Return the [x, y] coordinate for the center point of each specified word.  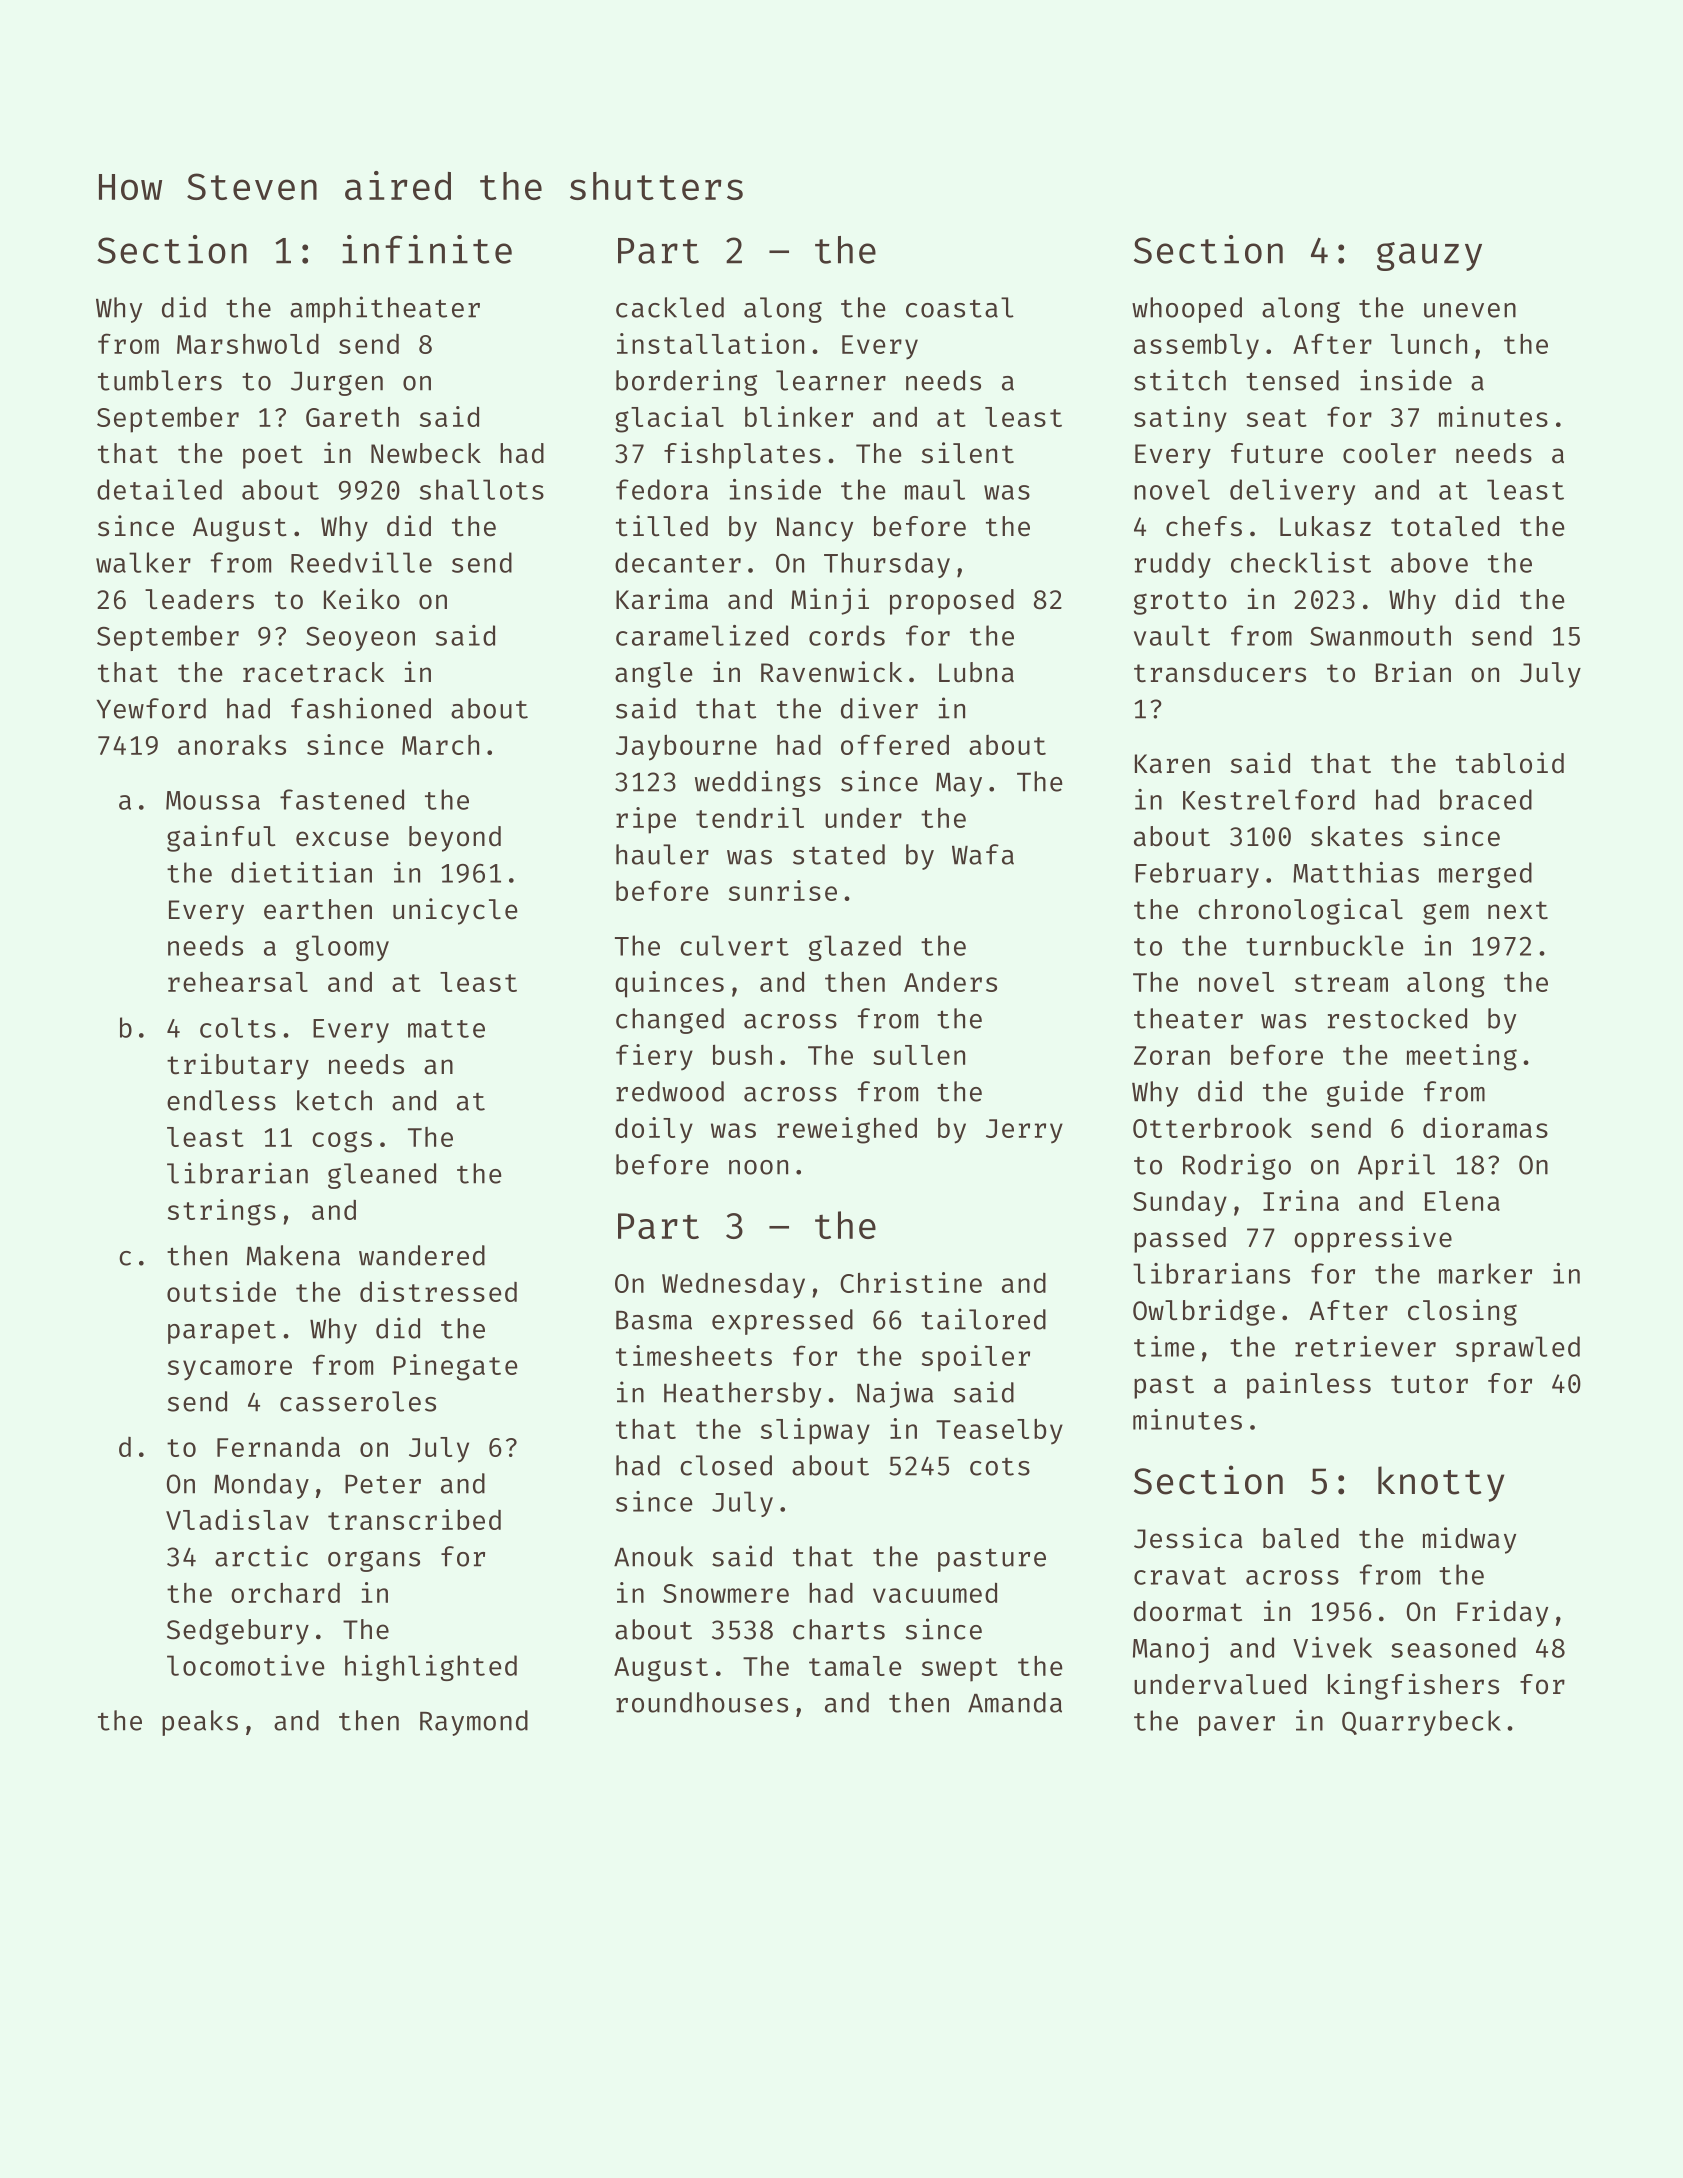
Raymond [474, 1723]
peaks [200, 1723]
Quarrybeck [1421, 1723]
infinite [427, 249]
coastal [960, 307]
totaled [1445, 526]
